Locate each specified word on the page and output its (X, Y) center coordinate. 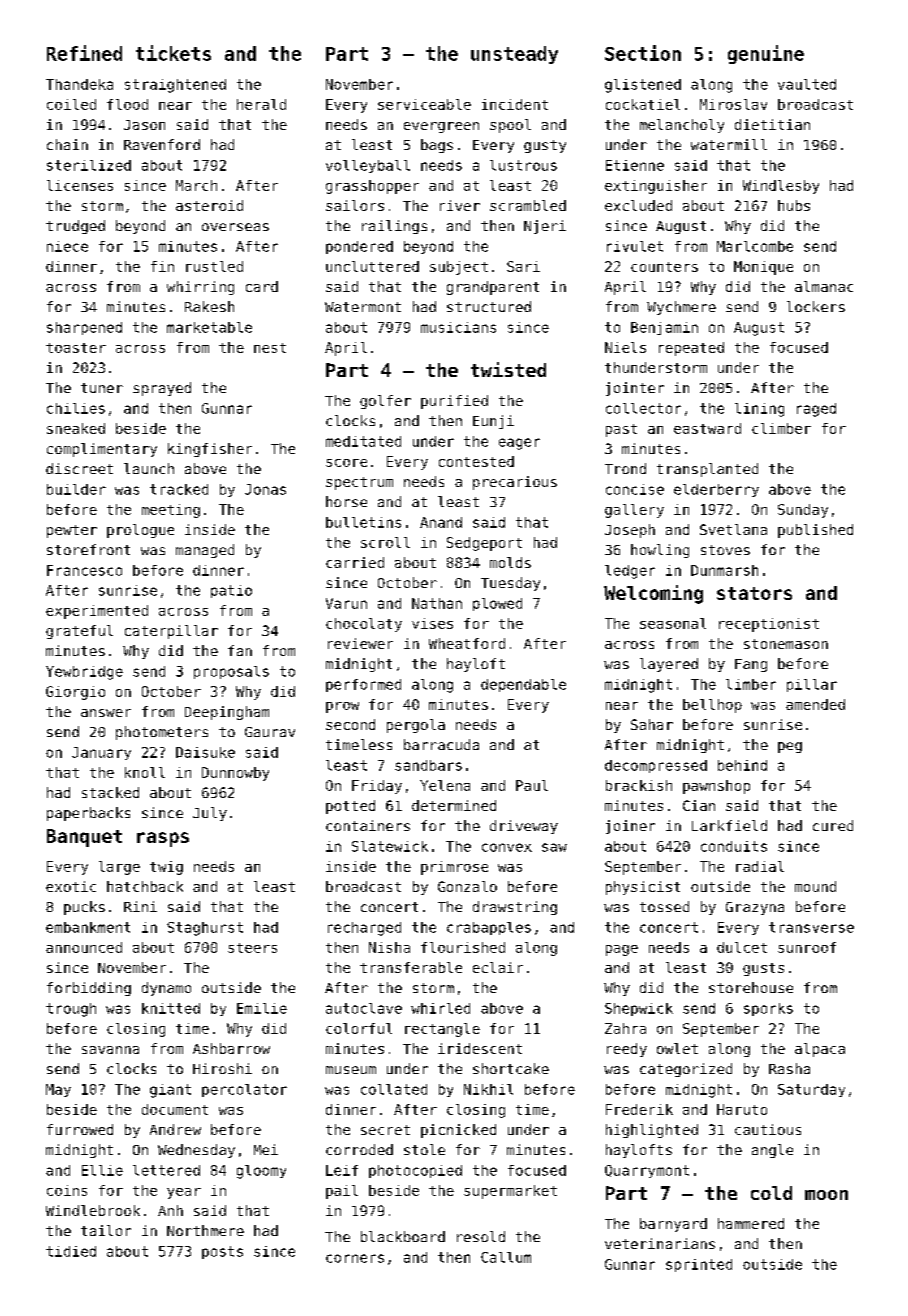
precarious (515, 483)
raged (816, 410)
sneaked (76, 428)
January (101, 753)
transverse (811, 927)
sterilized (89, 165)
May (58, 1090)
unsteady (514, 55)
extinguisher (656, 187)
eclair (498, 967)
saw (554, 847)
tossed (664, 906)
